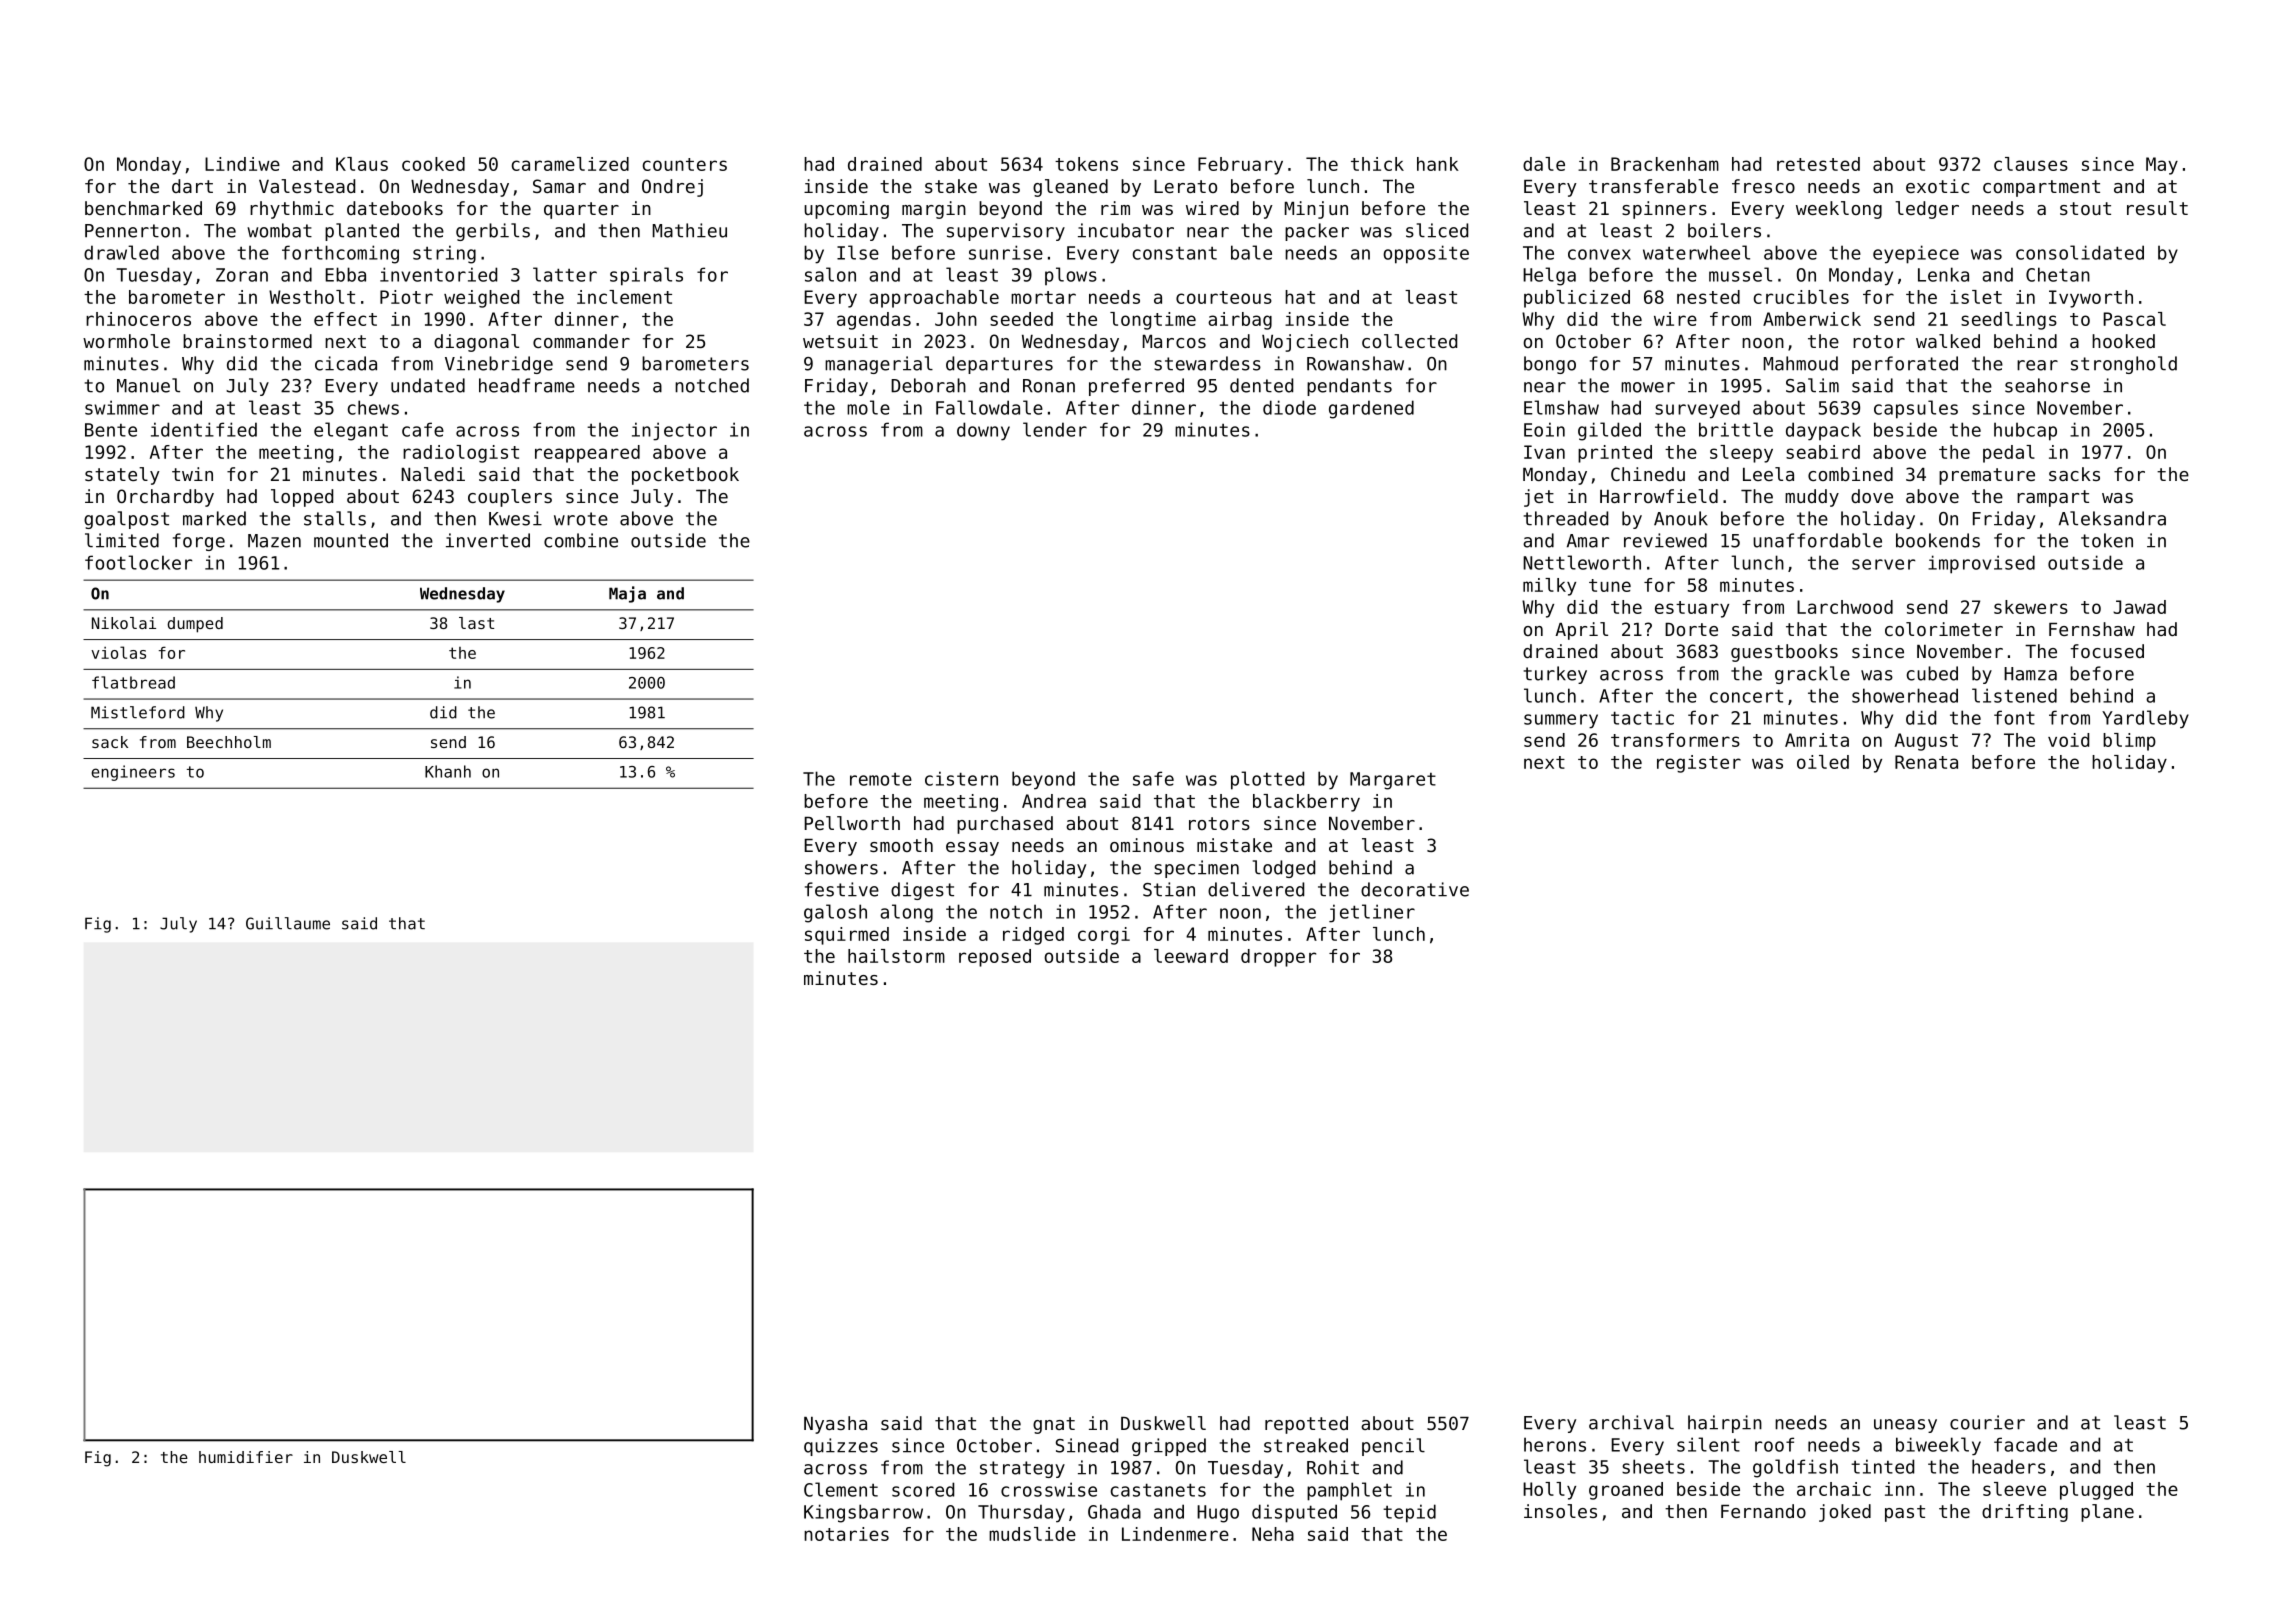 The width and height of the image is (2276, 1609). What do you see at coordinates (2129, 742) in the image?
I see `blimp` at bounding box center [2129, 742].
